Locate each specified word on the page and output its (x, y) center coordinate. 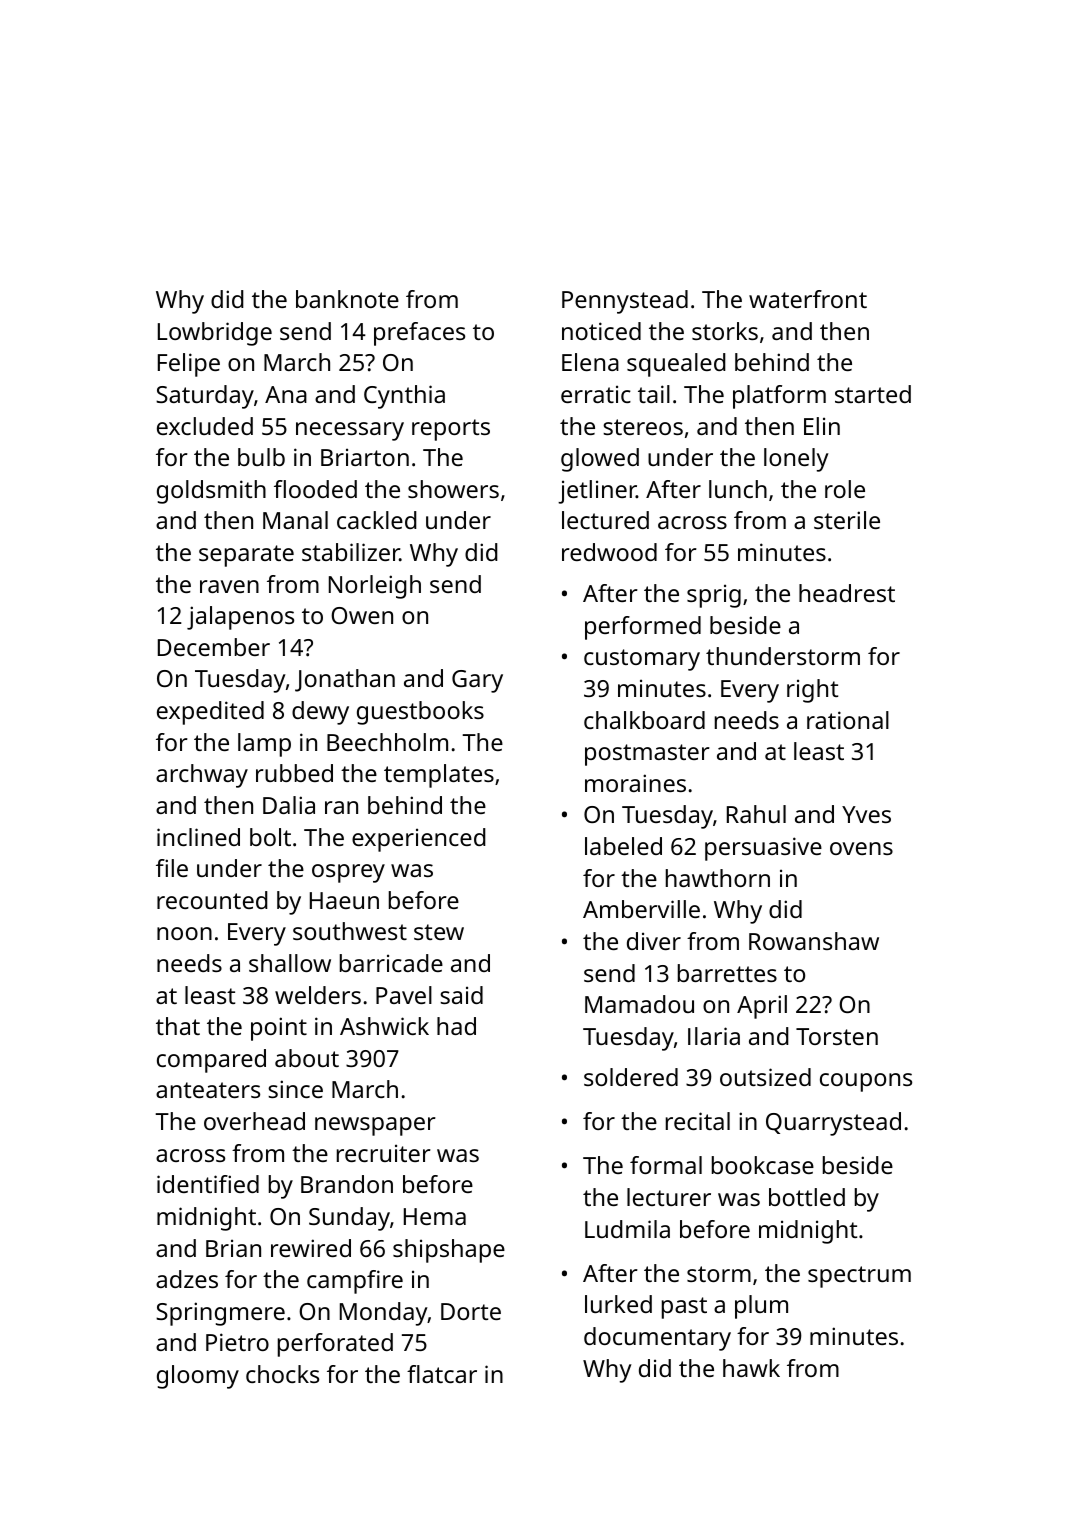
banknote (347, 299)
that (178, 1026)
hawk (751, 1368)
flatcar (442, 1374)
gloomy (198, 1377)
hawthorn (718, 878)
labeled (623, 846)
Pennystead (625, 302)
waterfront (808, 299)
